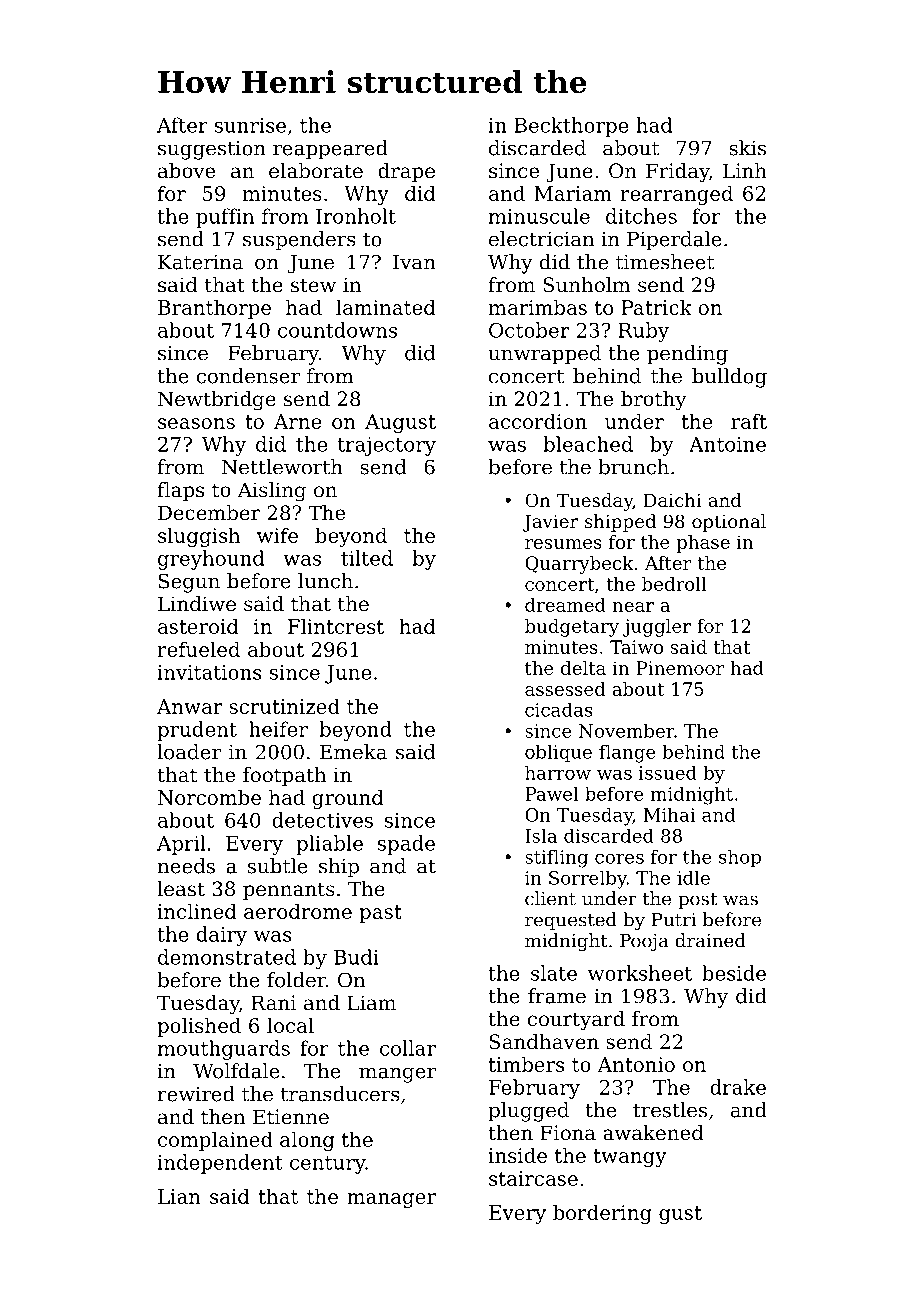 The height and width of the screenshot is (1311, 924). I want to click on juggler, so click(657, 628).
